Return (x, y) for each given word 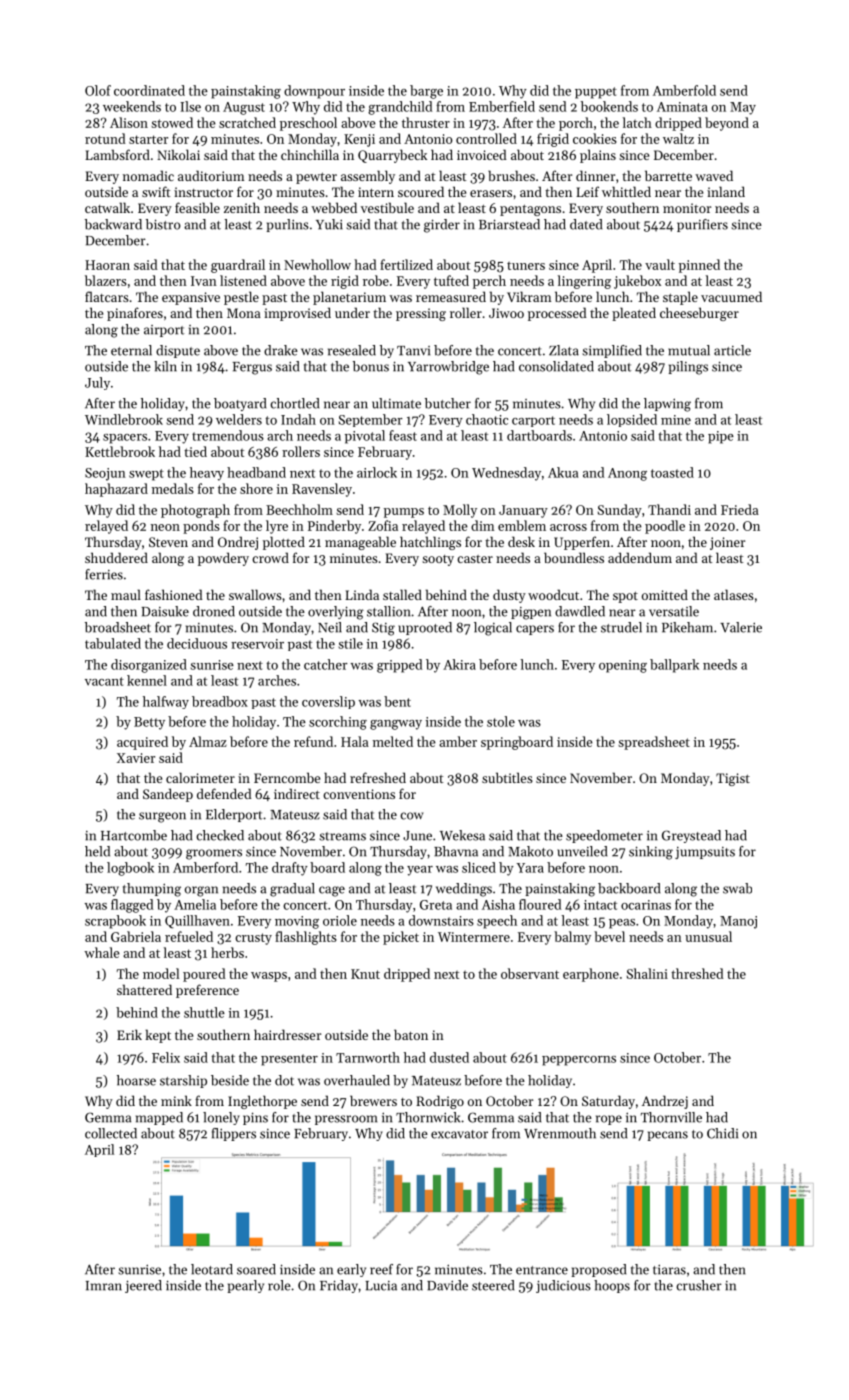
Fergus (252, 368)
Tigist (733, 779)
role (279, 1285)
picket (401, 938)
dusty (509, 596)
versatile (674, 611)
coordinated (149, 90)
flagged (132, 906)
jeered (143, 1286)
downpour (314, 92)
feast (403, 435)
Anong (627, 474)
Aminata (682, 107)
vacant (104, 681)
